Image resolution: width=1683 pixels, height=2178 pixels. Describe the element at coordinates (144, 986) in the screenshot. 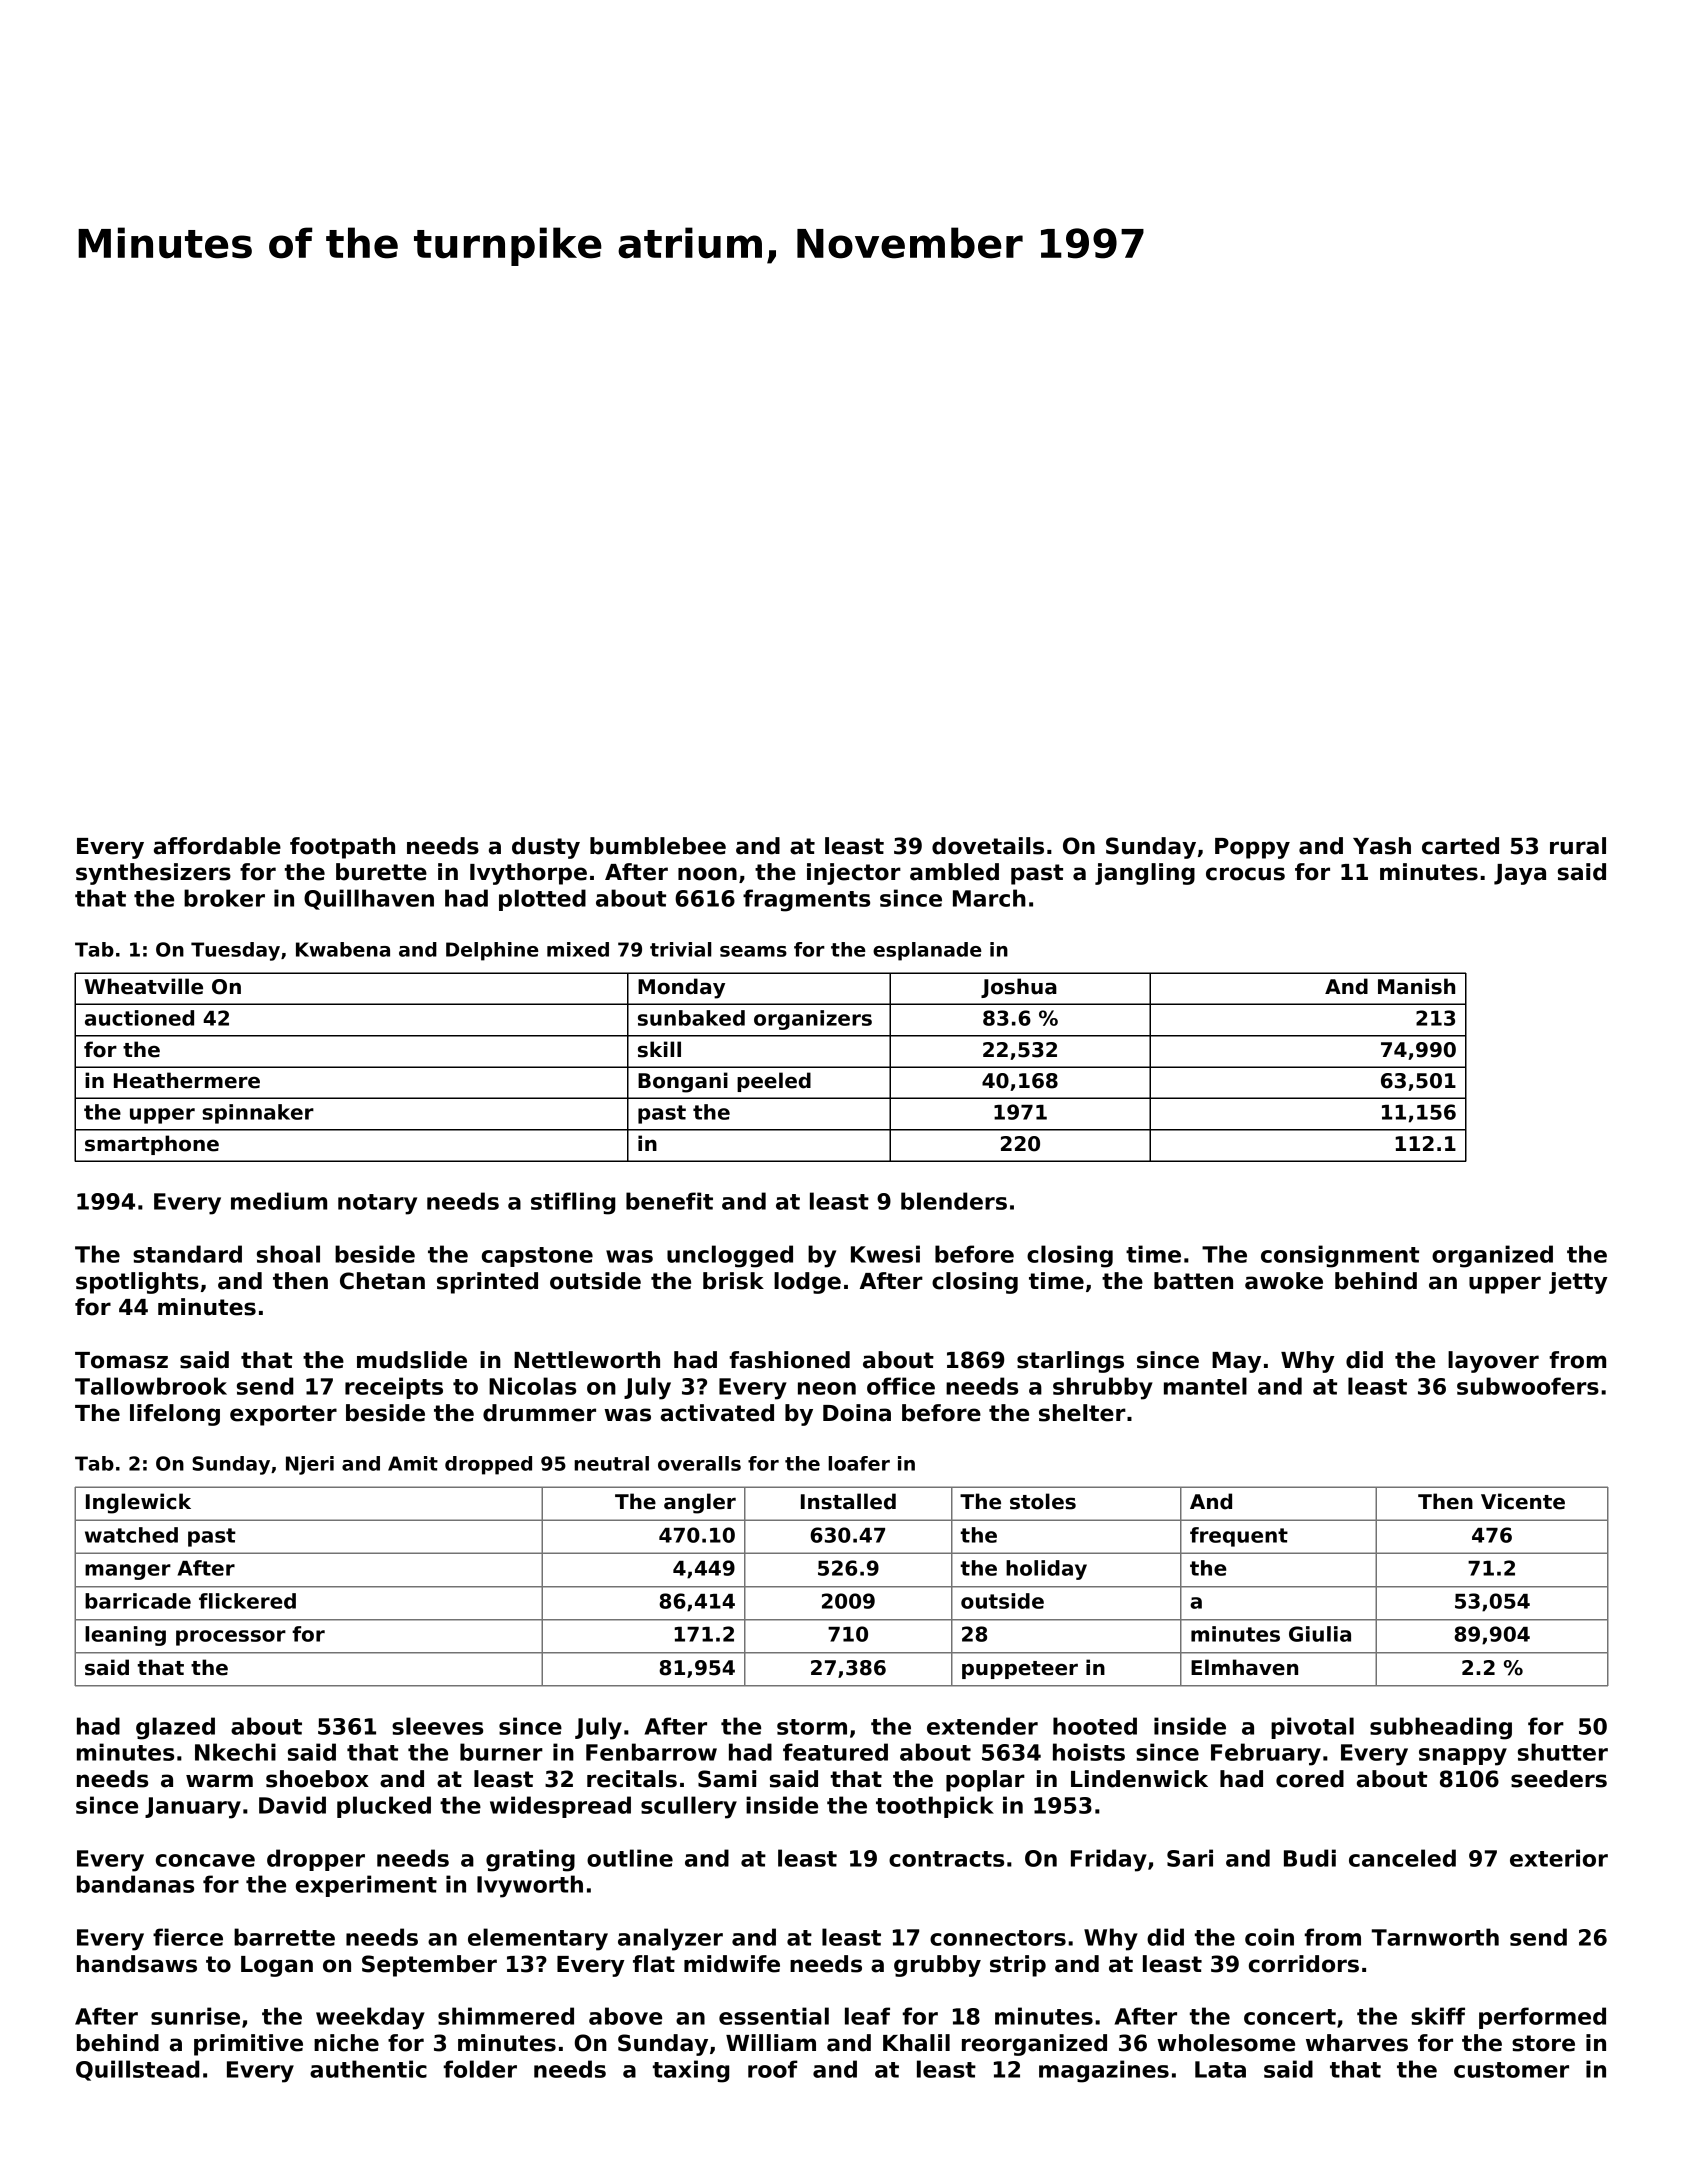

I see `Wheatville` at that location.
